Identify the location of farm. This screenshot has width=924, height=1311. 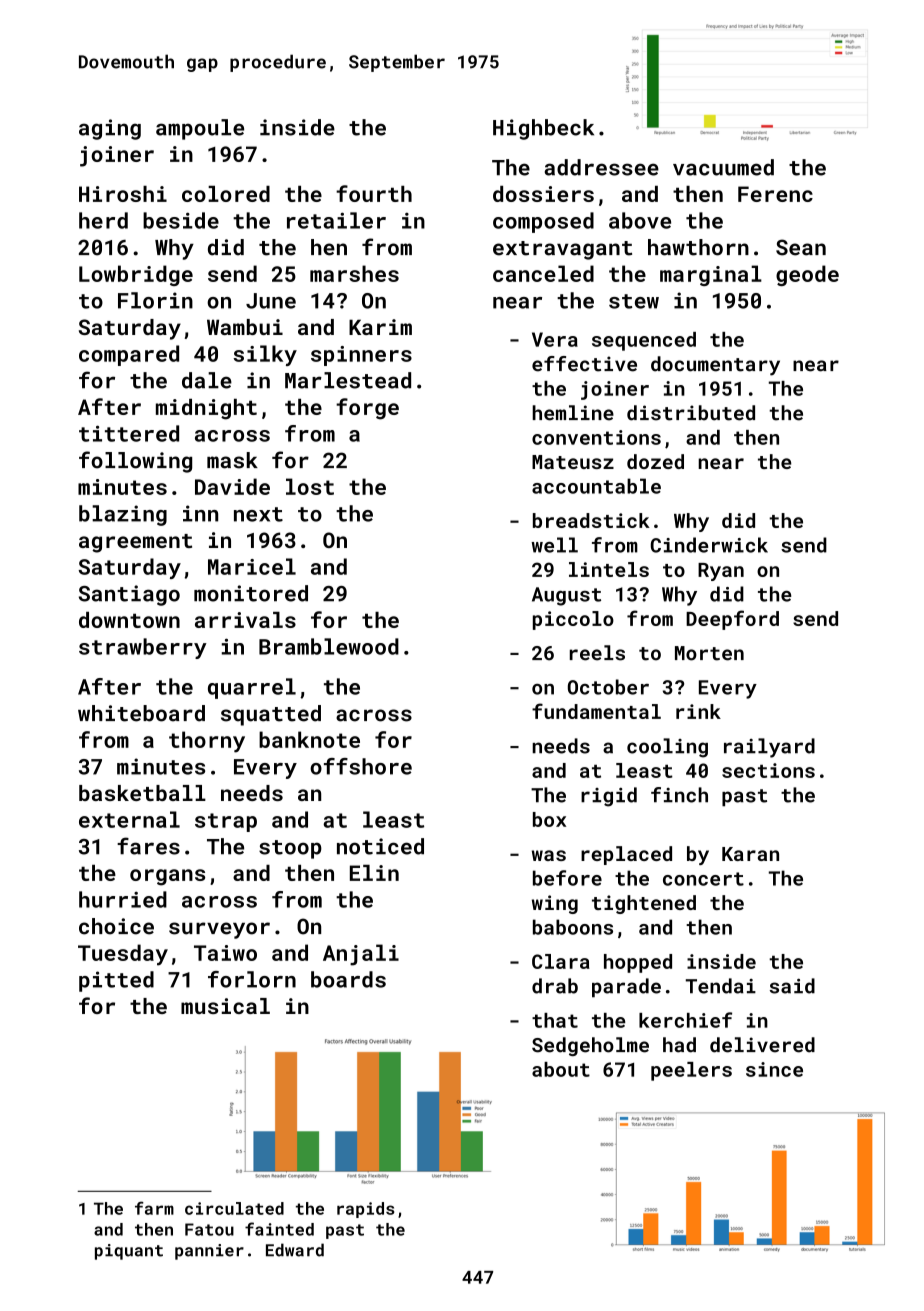
(154, 1208).
